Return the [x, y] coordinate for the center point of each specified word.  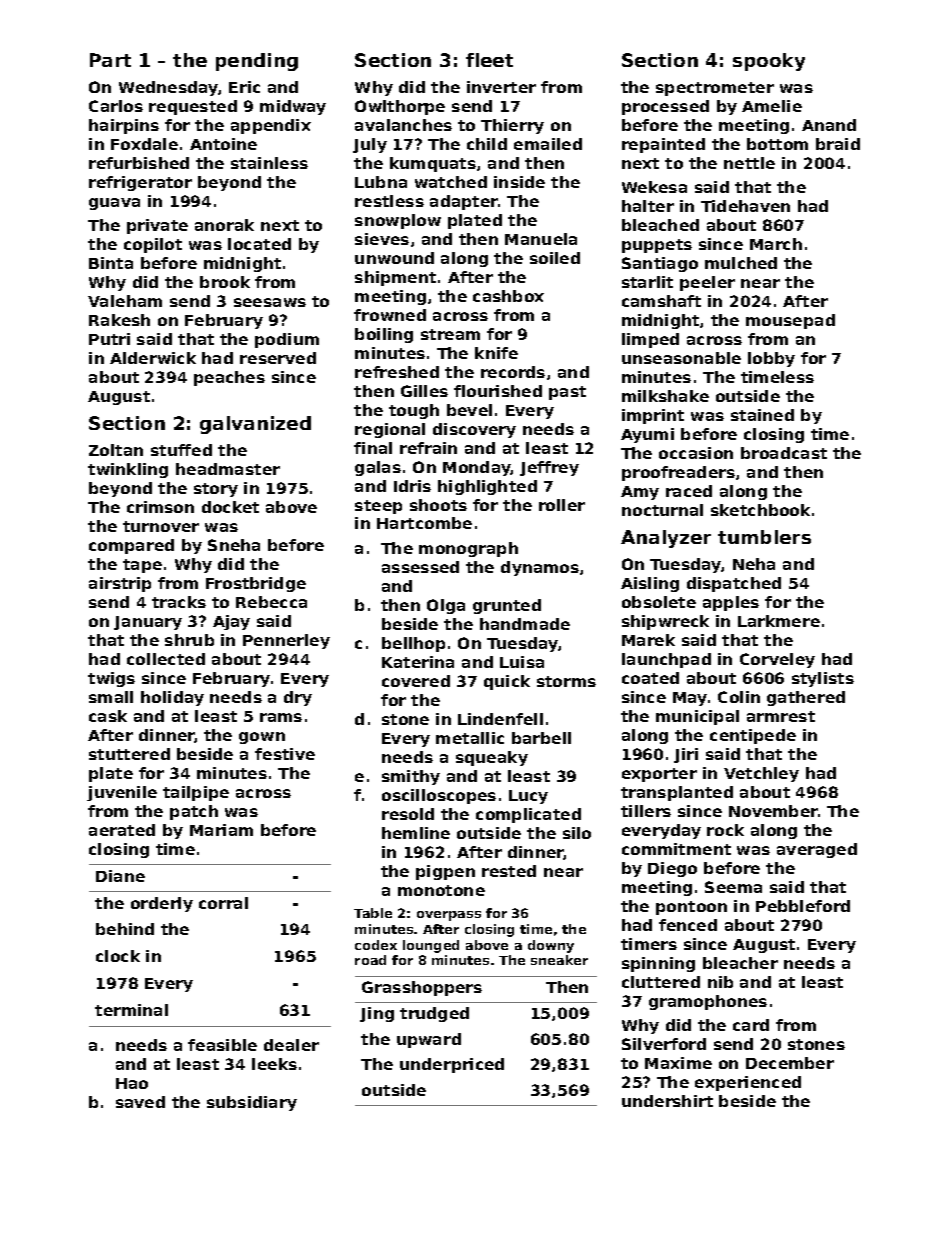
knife [496, 353]
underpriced [452, 1065]
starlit [647, 282]
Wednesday [168, 88]
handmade [525, 624]
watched [451, 182]
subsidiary [252, 1103]
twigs [111, 679]
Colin [739, 697]
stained [762, 415]
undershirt [667, 1101]
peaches [229, 378]
